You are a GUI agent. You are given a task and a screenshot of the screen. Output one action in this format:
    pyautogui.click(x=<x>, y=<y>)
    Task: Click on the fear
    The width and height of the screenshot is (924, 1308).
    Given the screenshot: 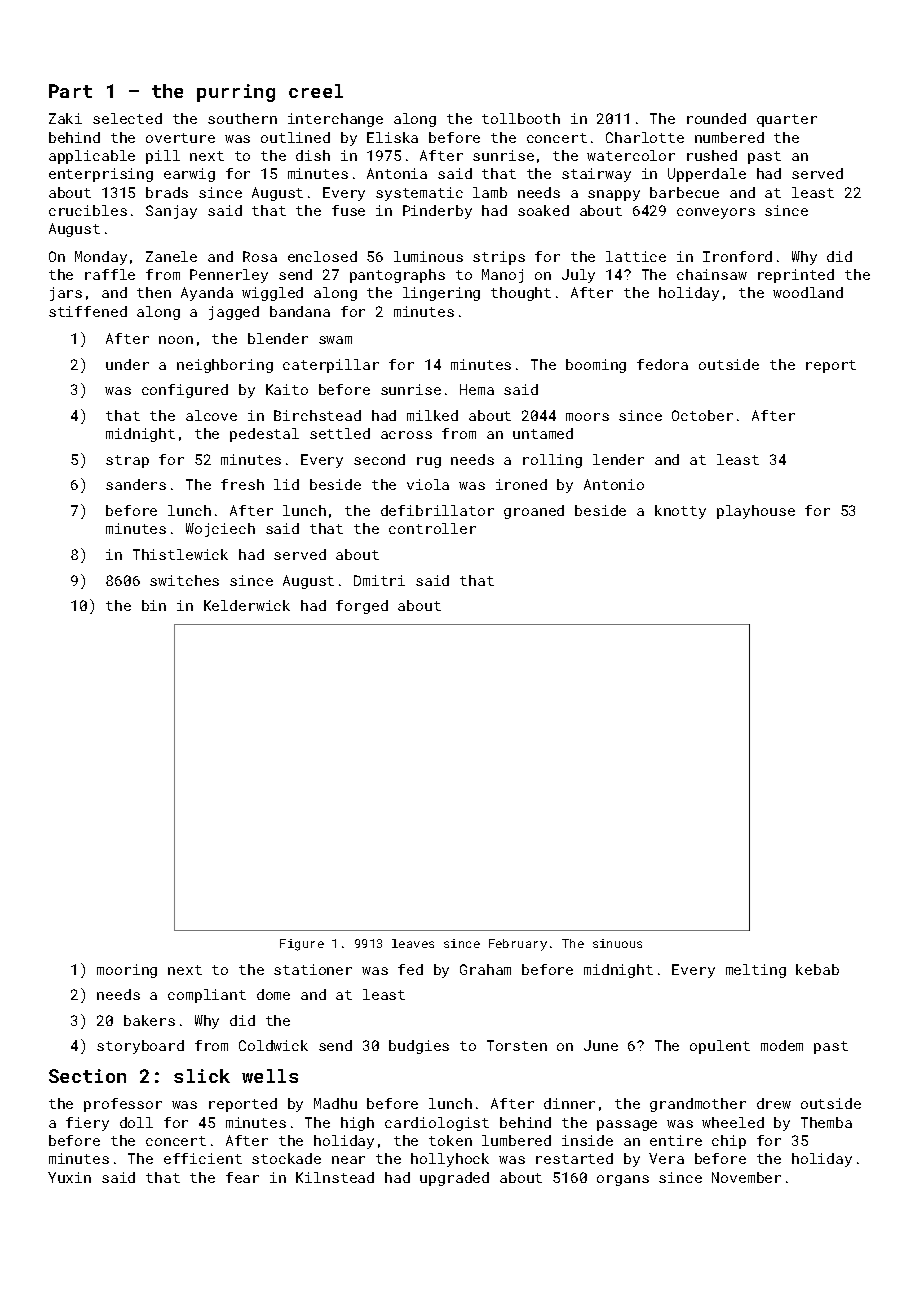 What is the action you would take?
    pyautogui.click(x=242, y=1177)
